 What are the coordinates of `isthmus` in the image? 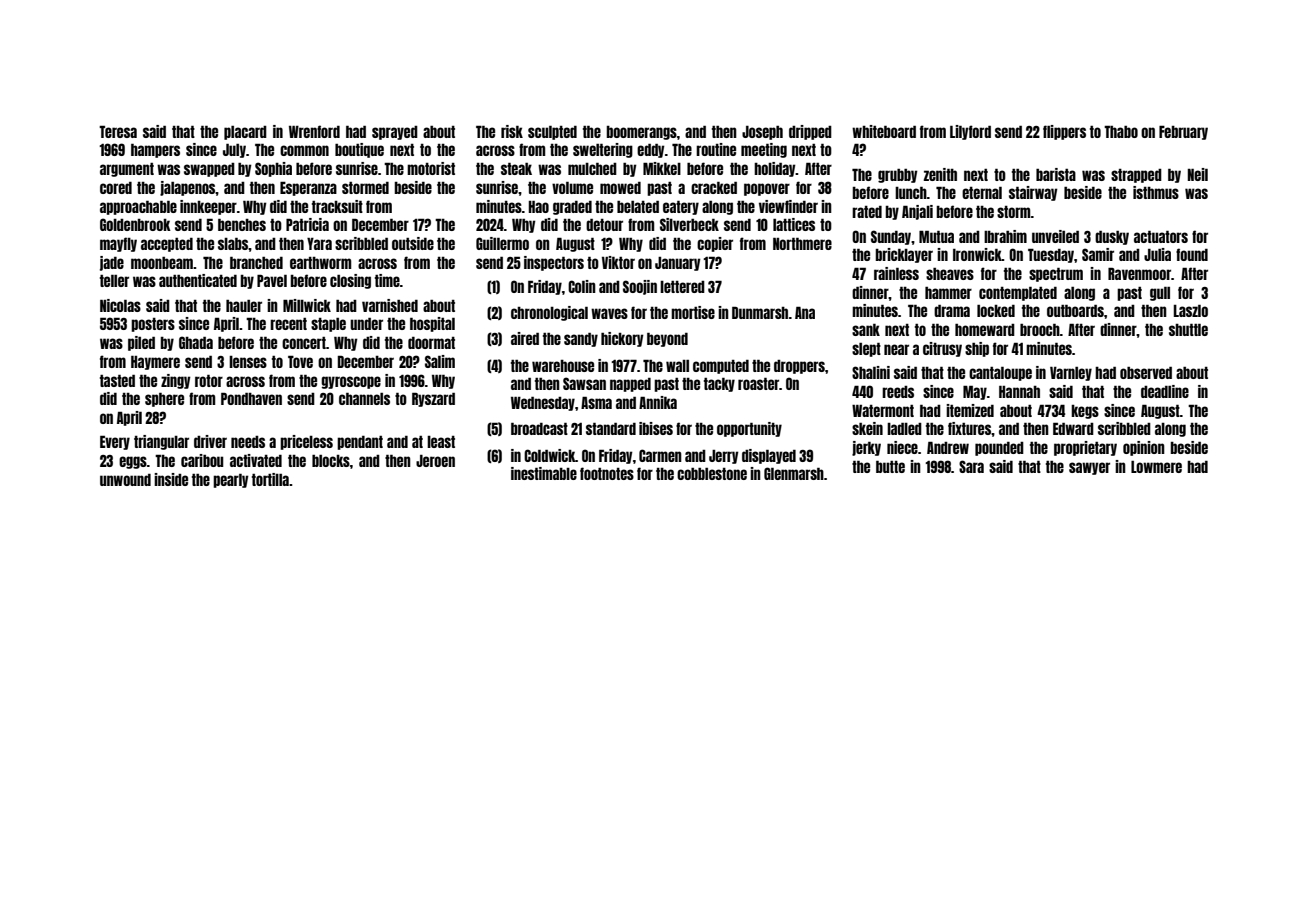 It's located at (1156, 192).
